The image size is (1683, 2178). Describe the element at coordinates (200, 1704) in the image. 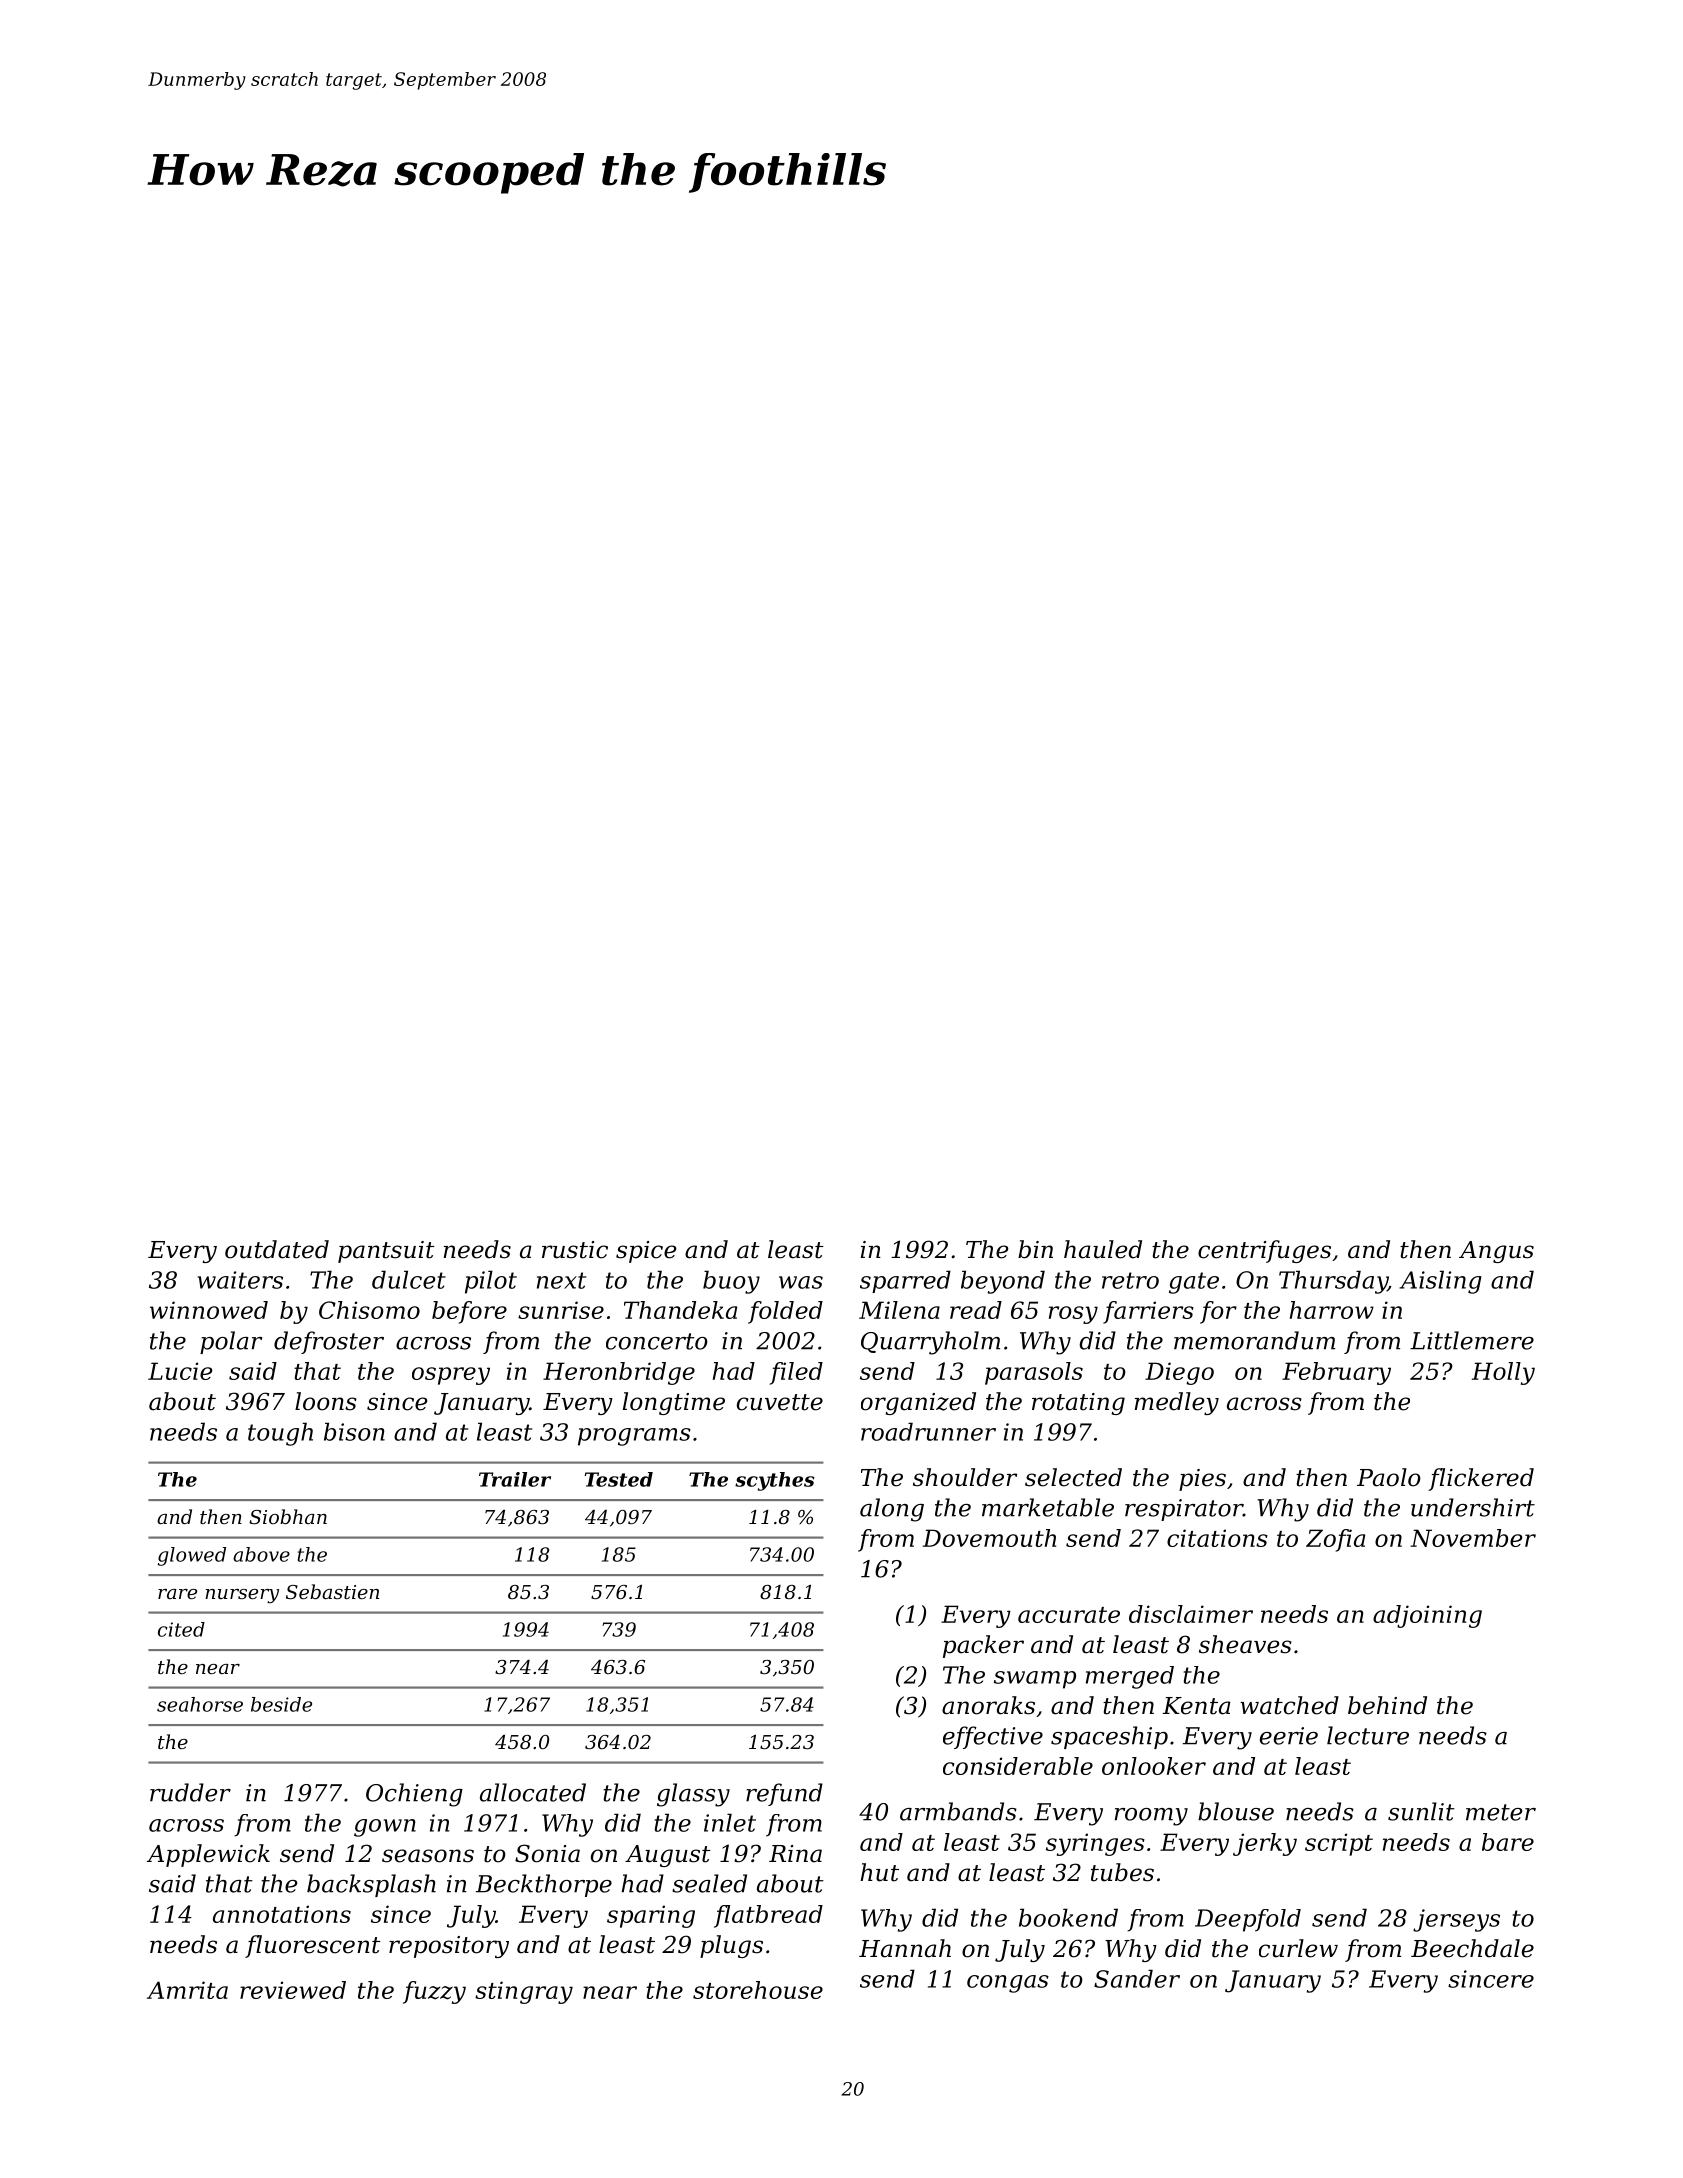

I see `seahorse` at that location.
